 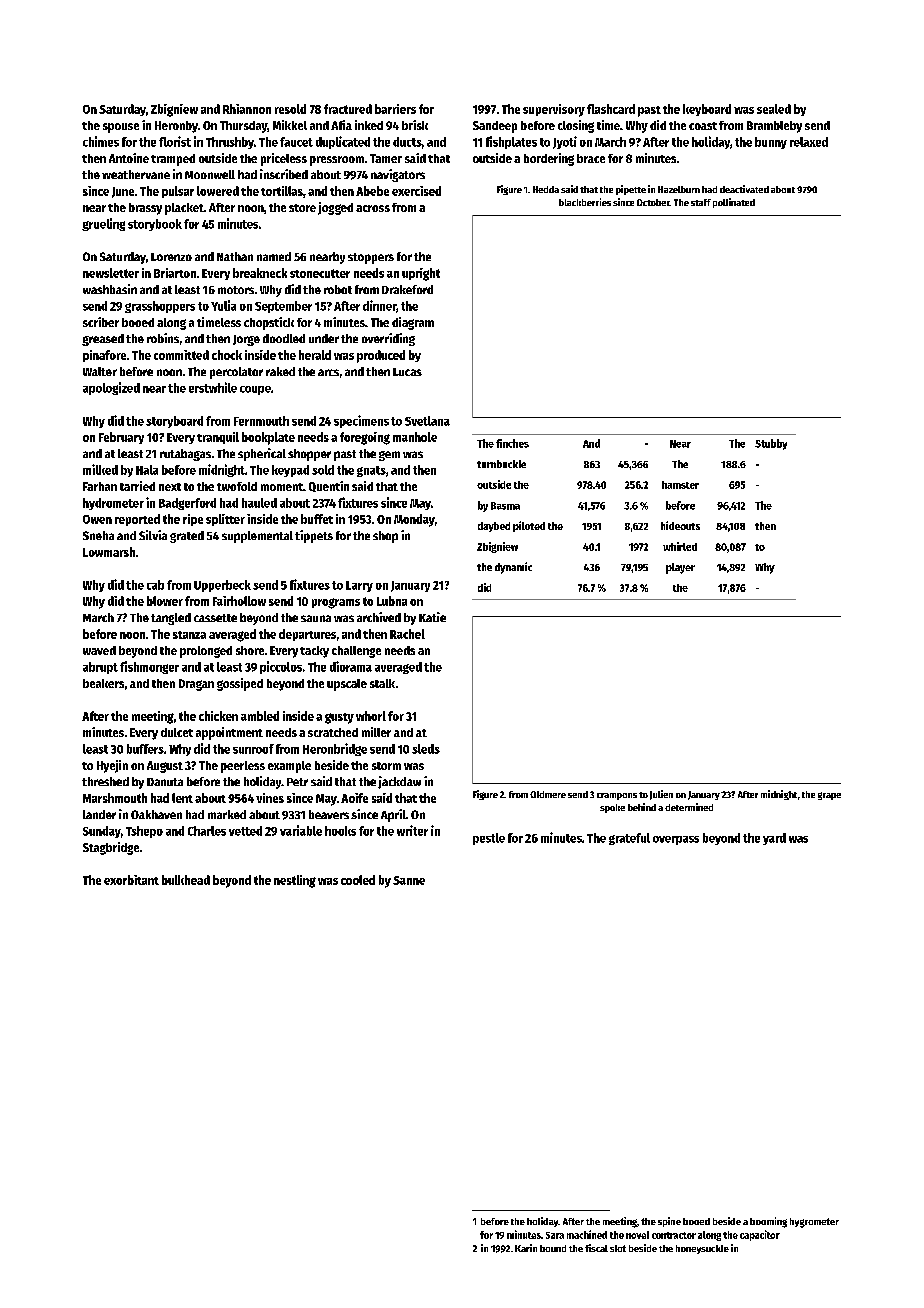 I want to click on player, so click(x=680, y=568).
